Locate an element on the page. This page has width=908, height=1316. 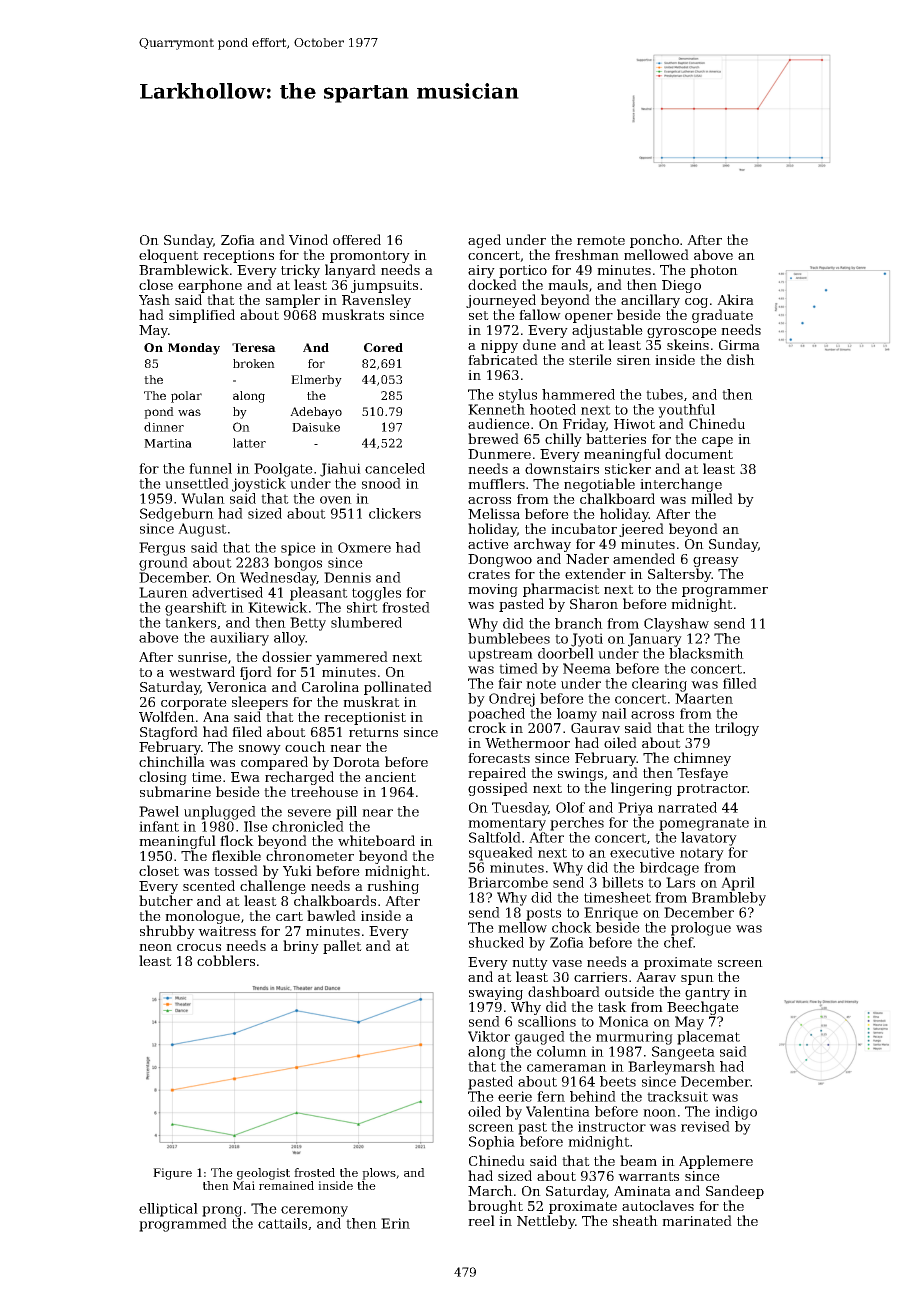
Poolgate is located at coordinates (283, 470).
